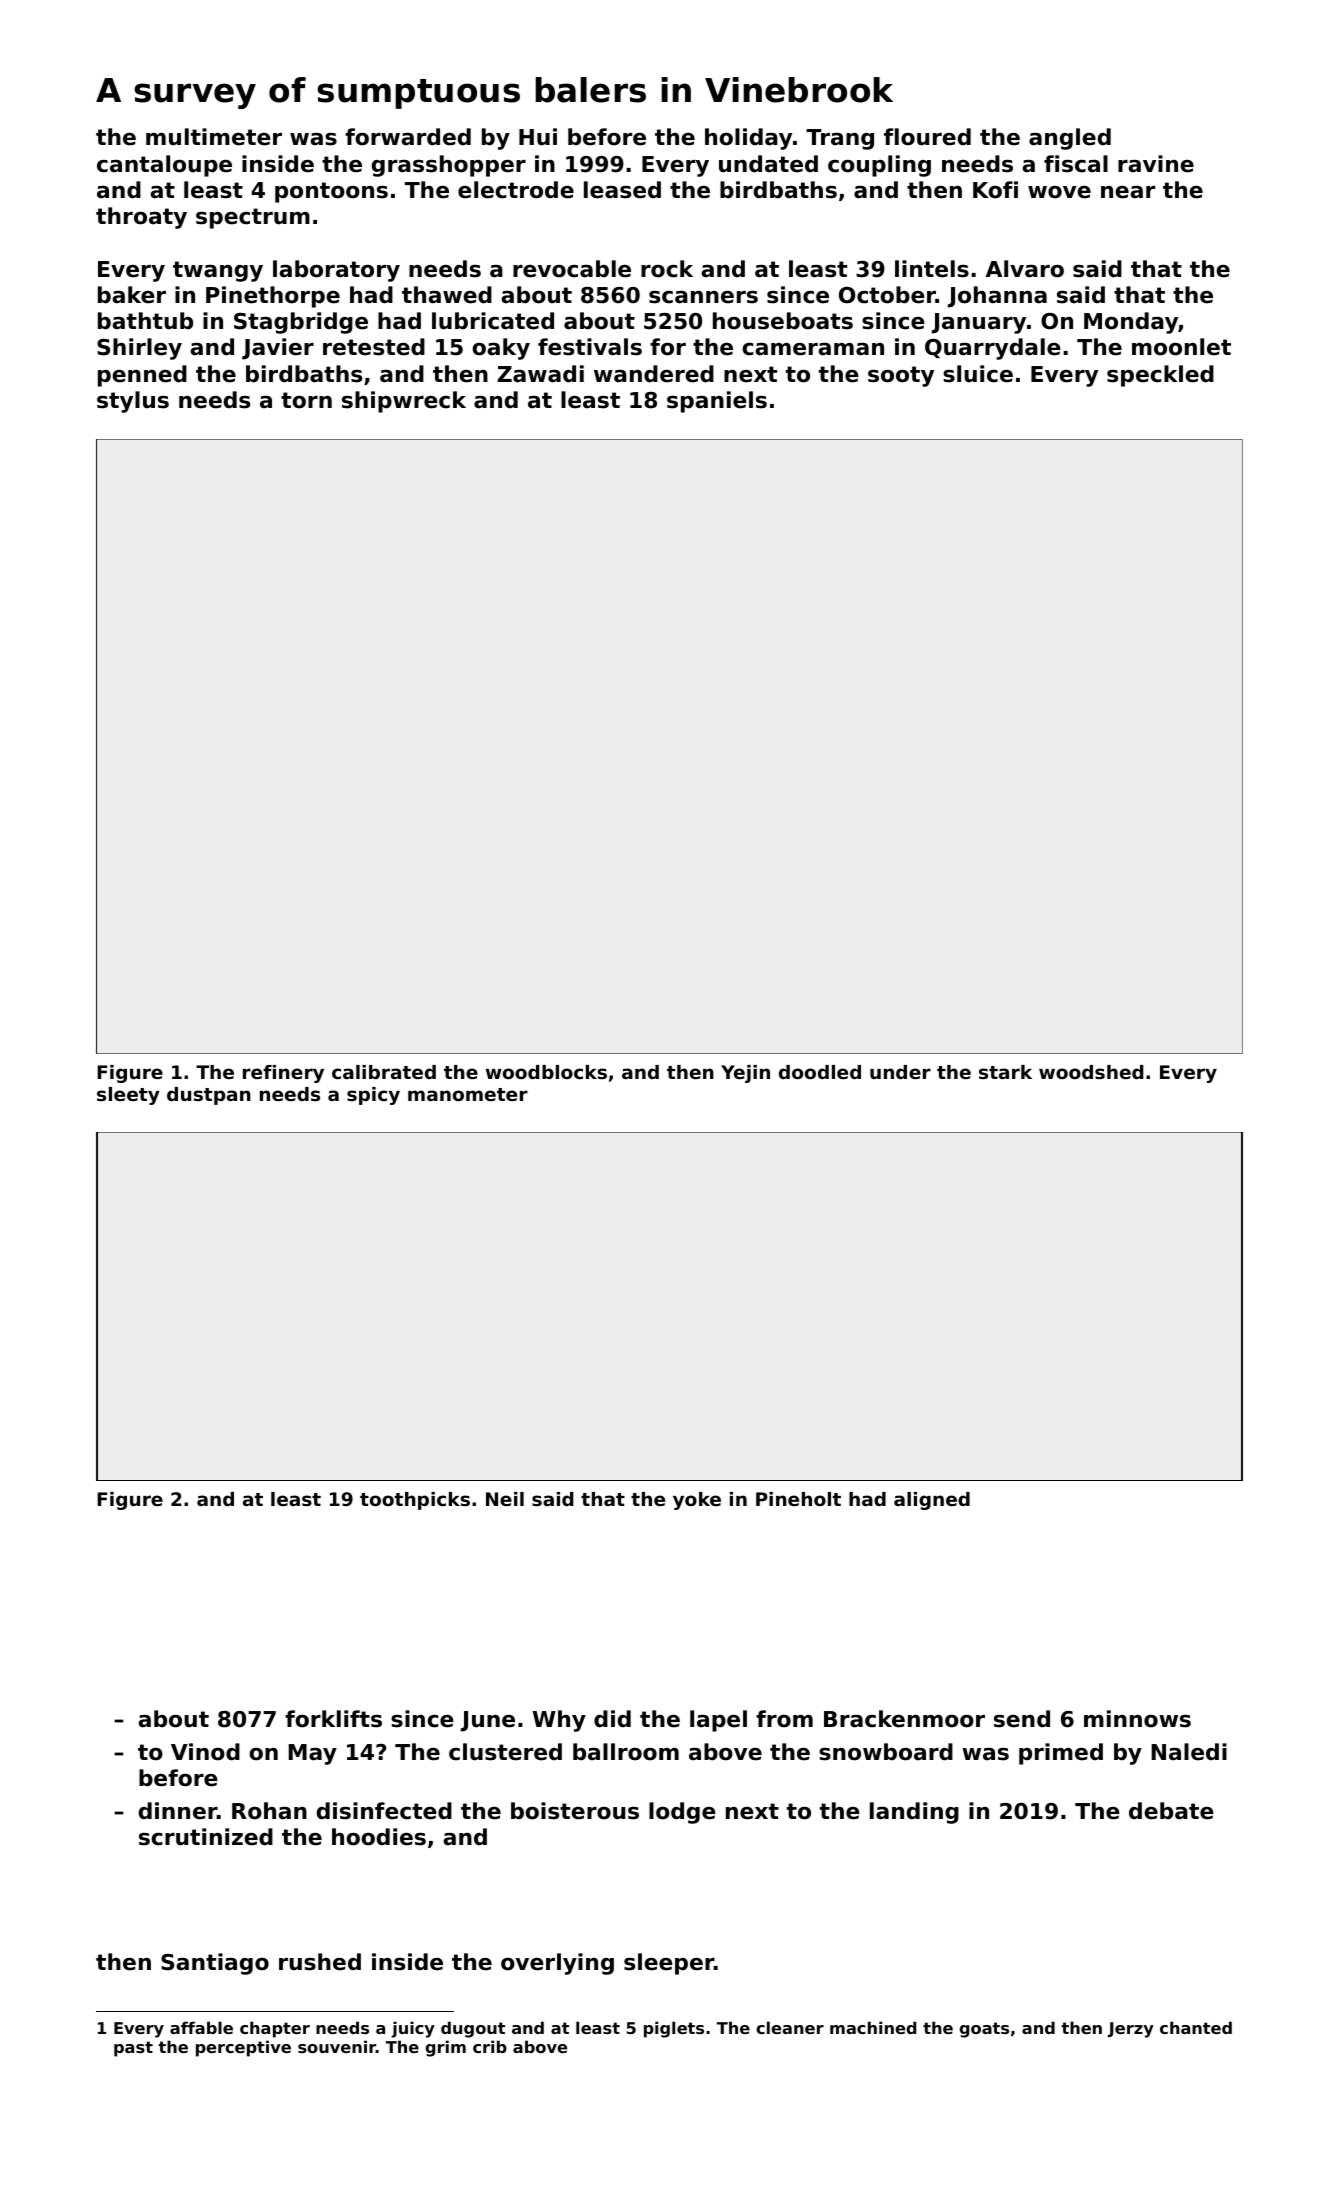  What do you see at coordinates (415, 1501) in the screenshot?
I see `toothpicks` at bounding box center [415, 1501].
